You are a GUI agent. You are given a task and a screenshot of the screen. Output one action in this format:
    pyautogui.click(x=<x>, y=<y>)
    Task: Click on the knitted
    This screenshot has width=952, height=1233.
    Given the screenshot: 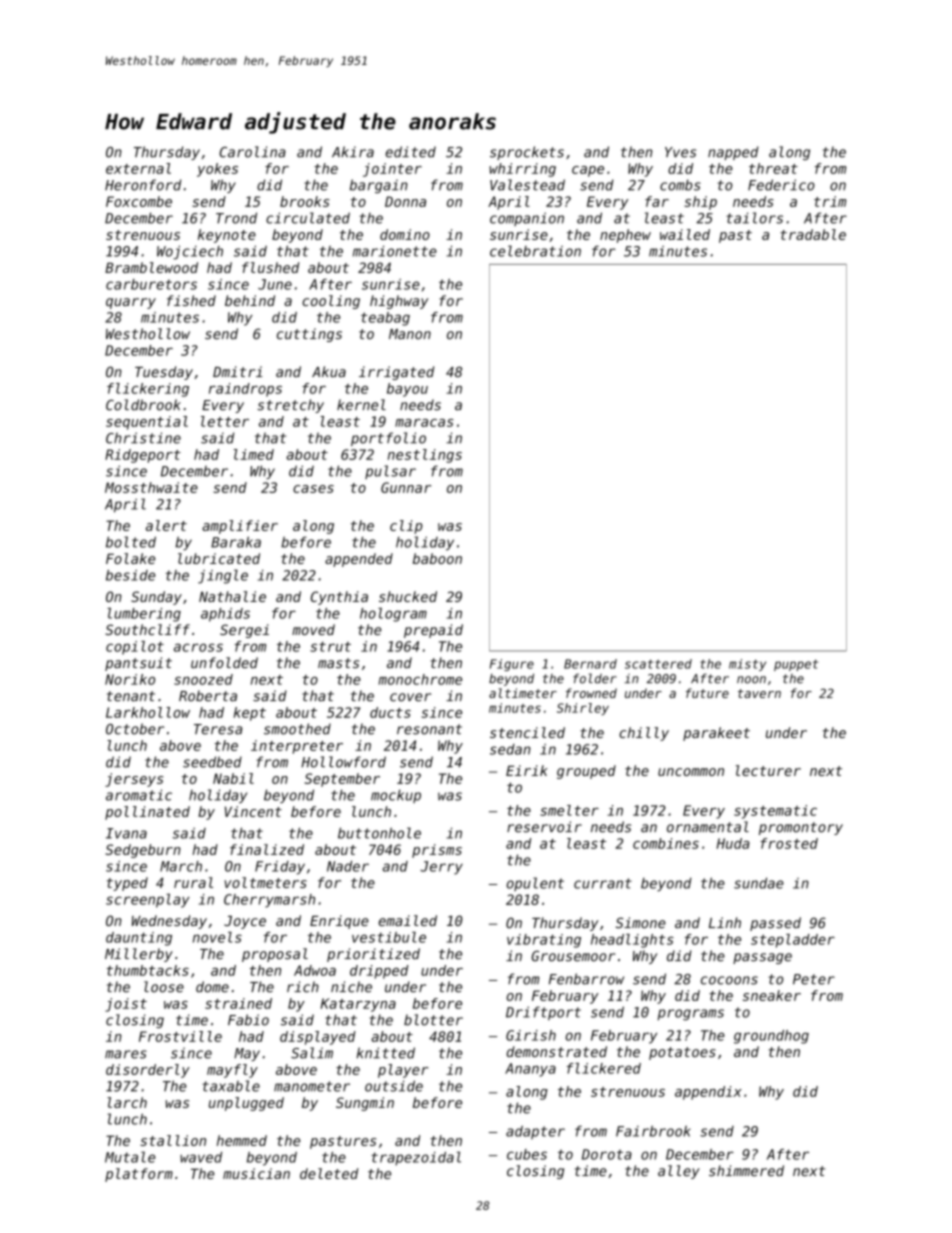 What is the action you would take?
    pyautogui.click(x=386, y=1053)
